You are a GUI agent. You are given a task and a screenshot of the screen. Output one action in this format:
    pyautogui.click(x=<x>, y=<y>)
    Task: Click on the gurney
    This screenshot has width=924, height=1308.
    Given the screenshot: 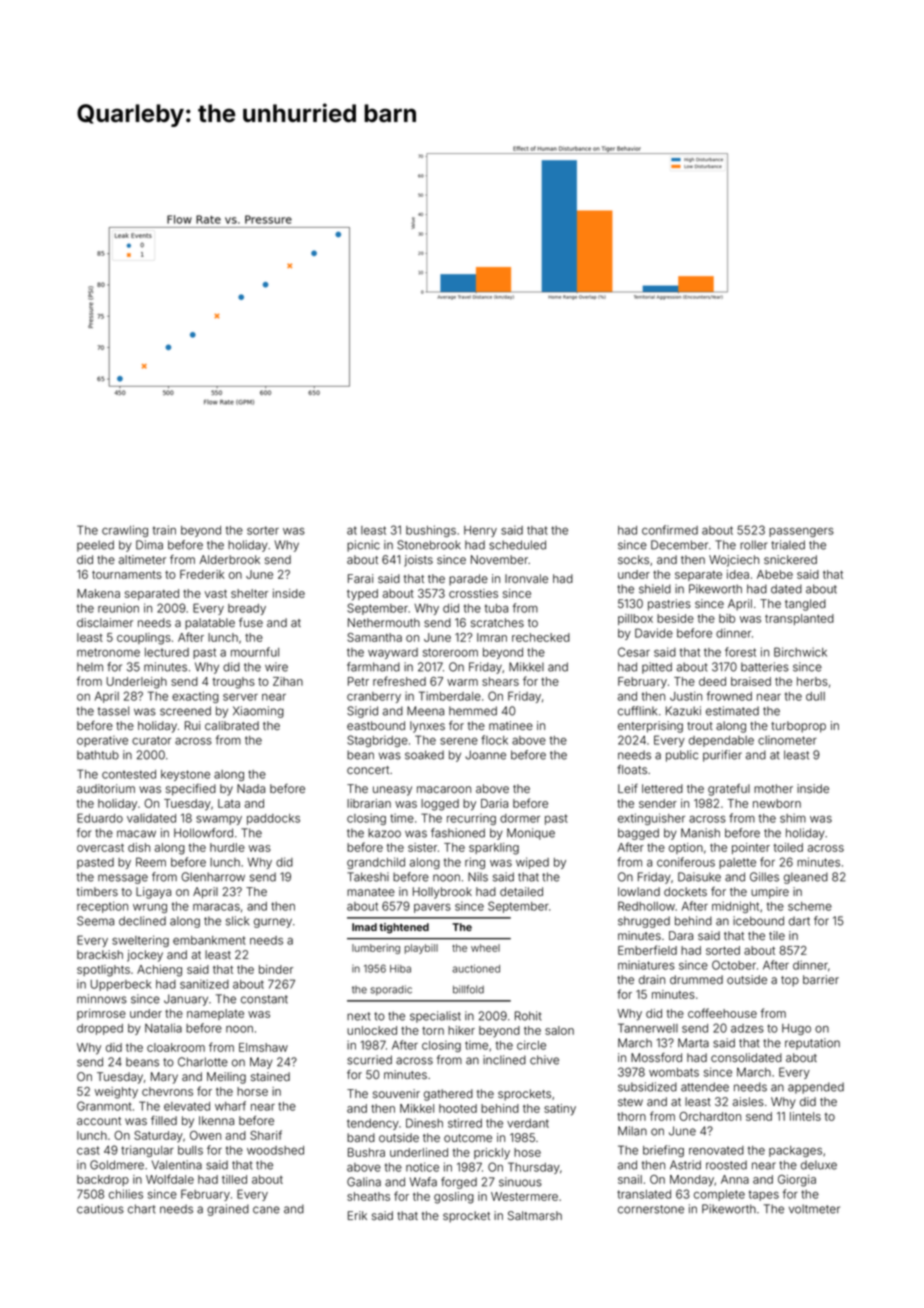 What is the action you would take?
    pyautogui.click(x=273, y=923)
